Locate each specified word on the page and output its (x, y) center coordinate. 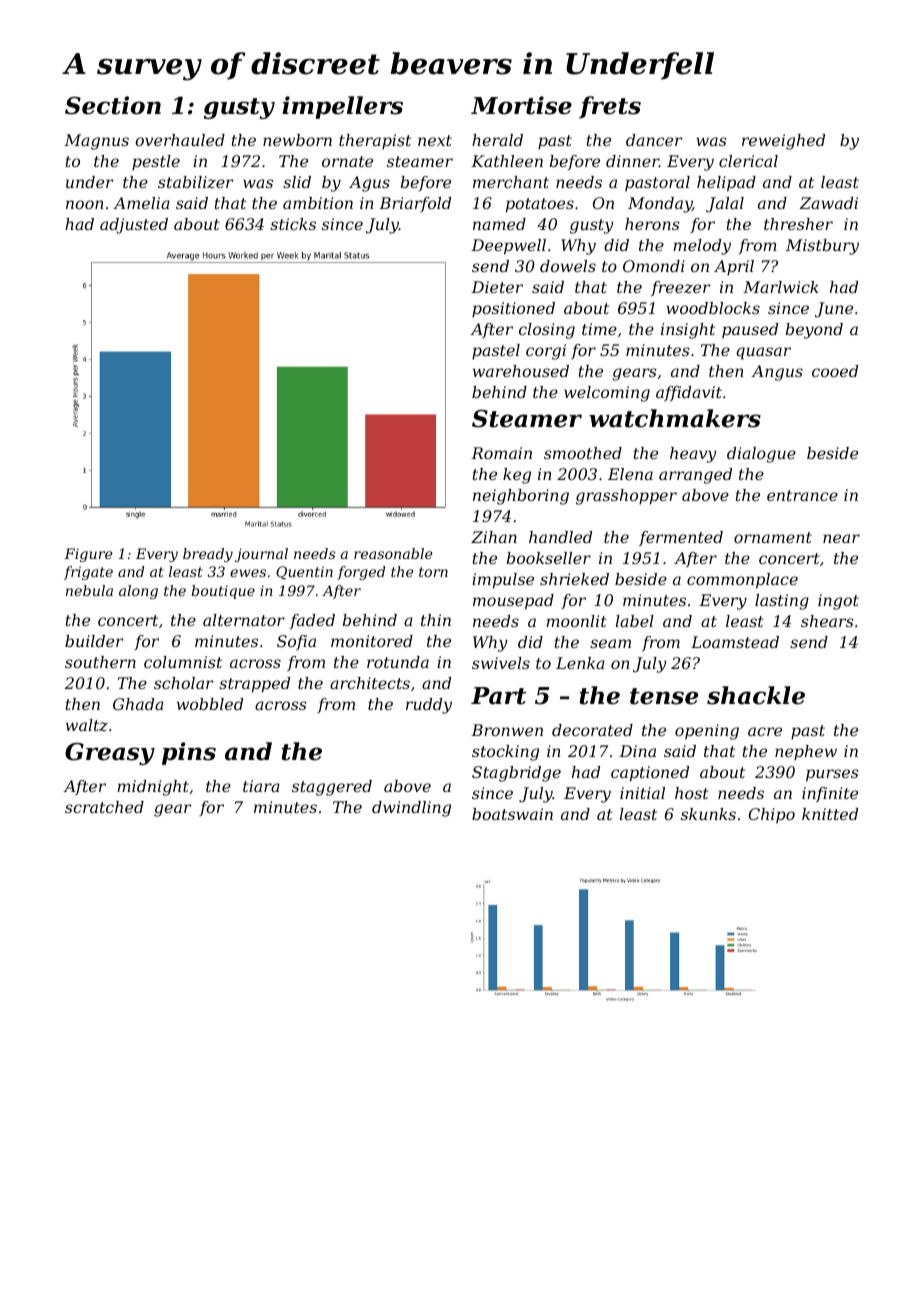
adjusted (134, 226)
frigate (88, 573)
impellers (342, 107)
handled (560, 537)
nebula (89, 590)
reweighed (783, 142)
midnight (153, 788)
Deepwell (508, 247)
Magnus (96, 142)
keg (517, 476)
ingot (838, 602)
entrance (802, 495)
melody (702, 247)
